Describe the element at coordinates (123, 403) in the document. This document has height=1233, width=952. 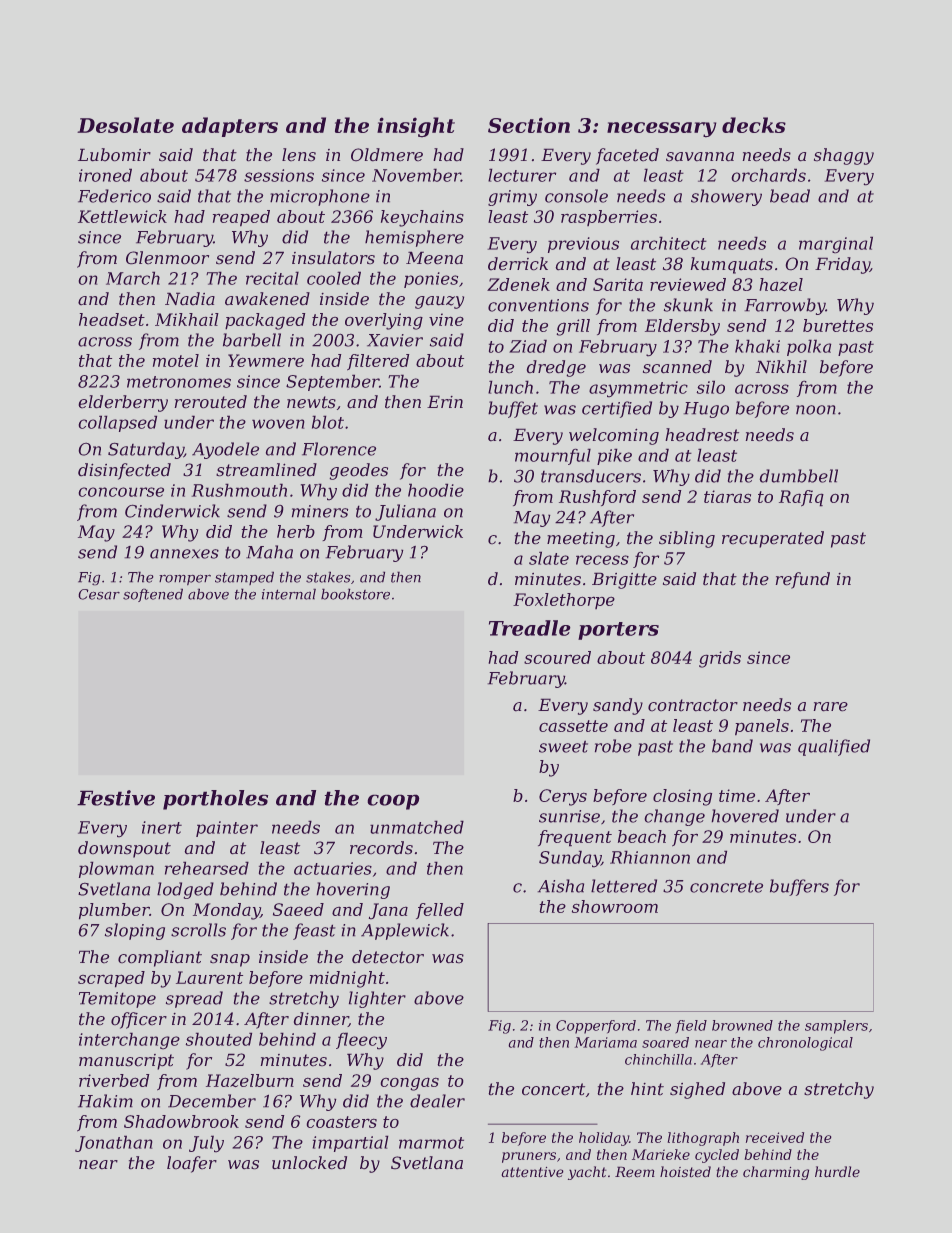
I see `elderberry` at that location.
